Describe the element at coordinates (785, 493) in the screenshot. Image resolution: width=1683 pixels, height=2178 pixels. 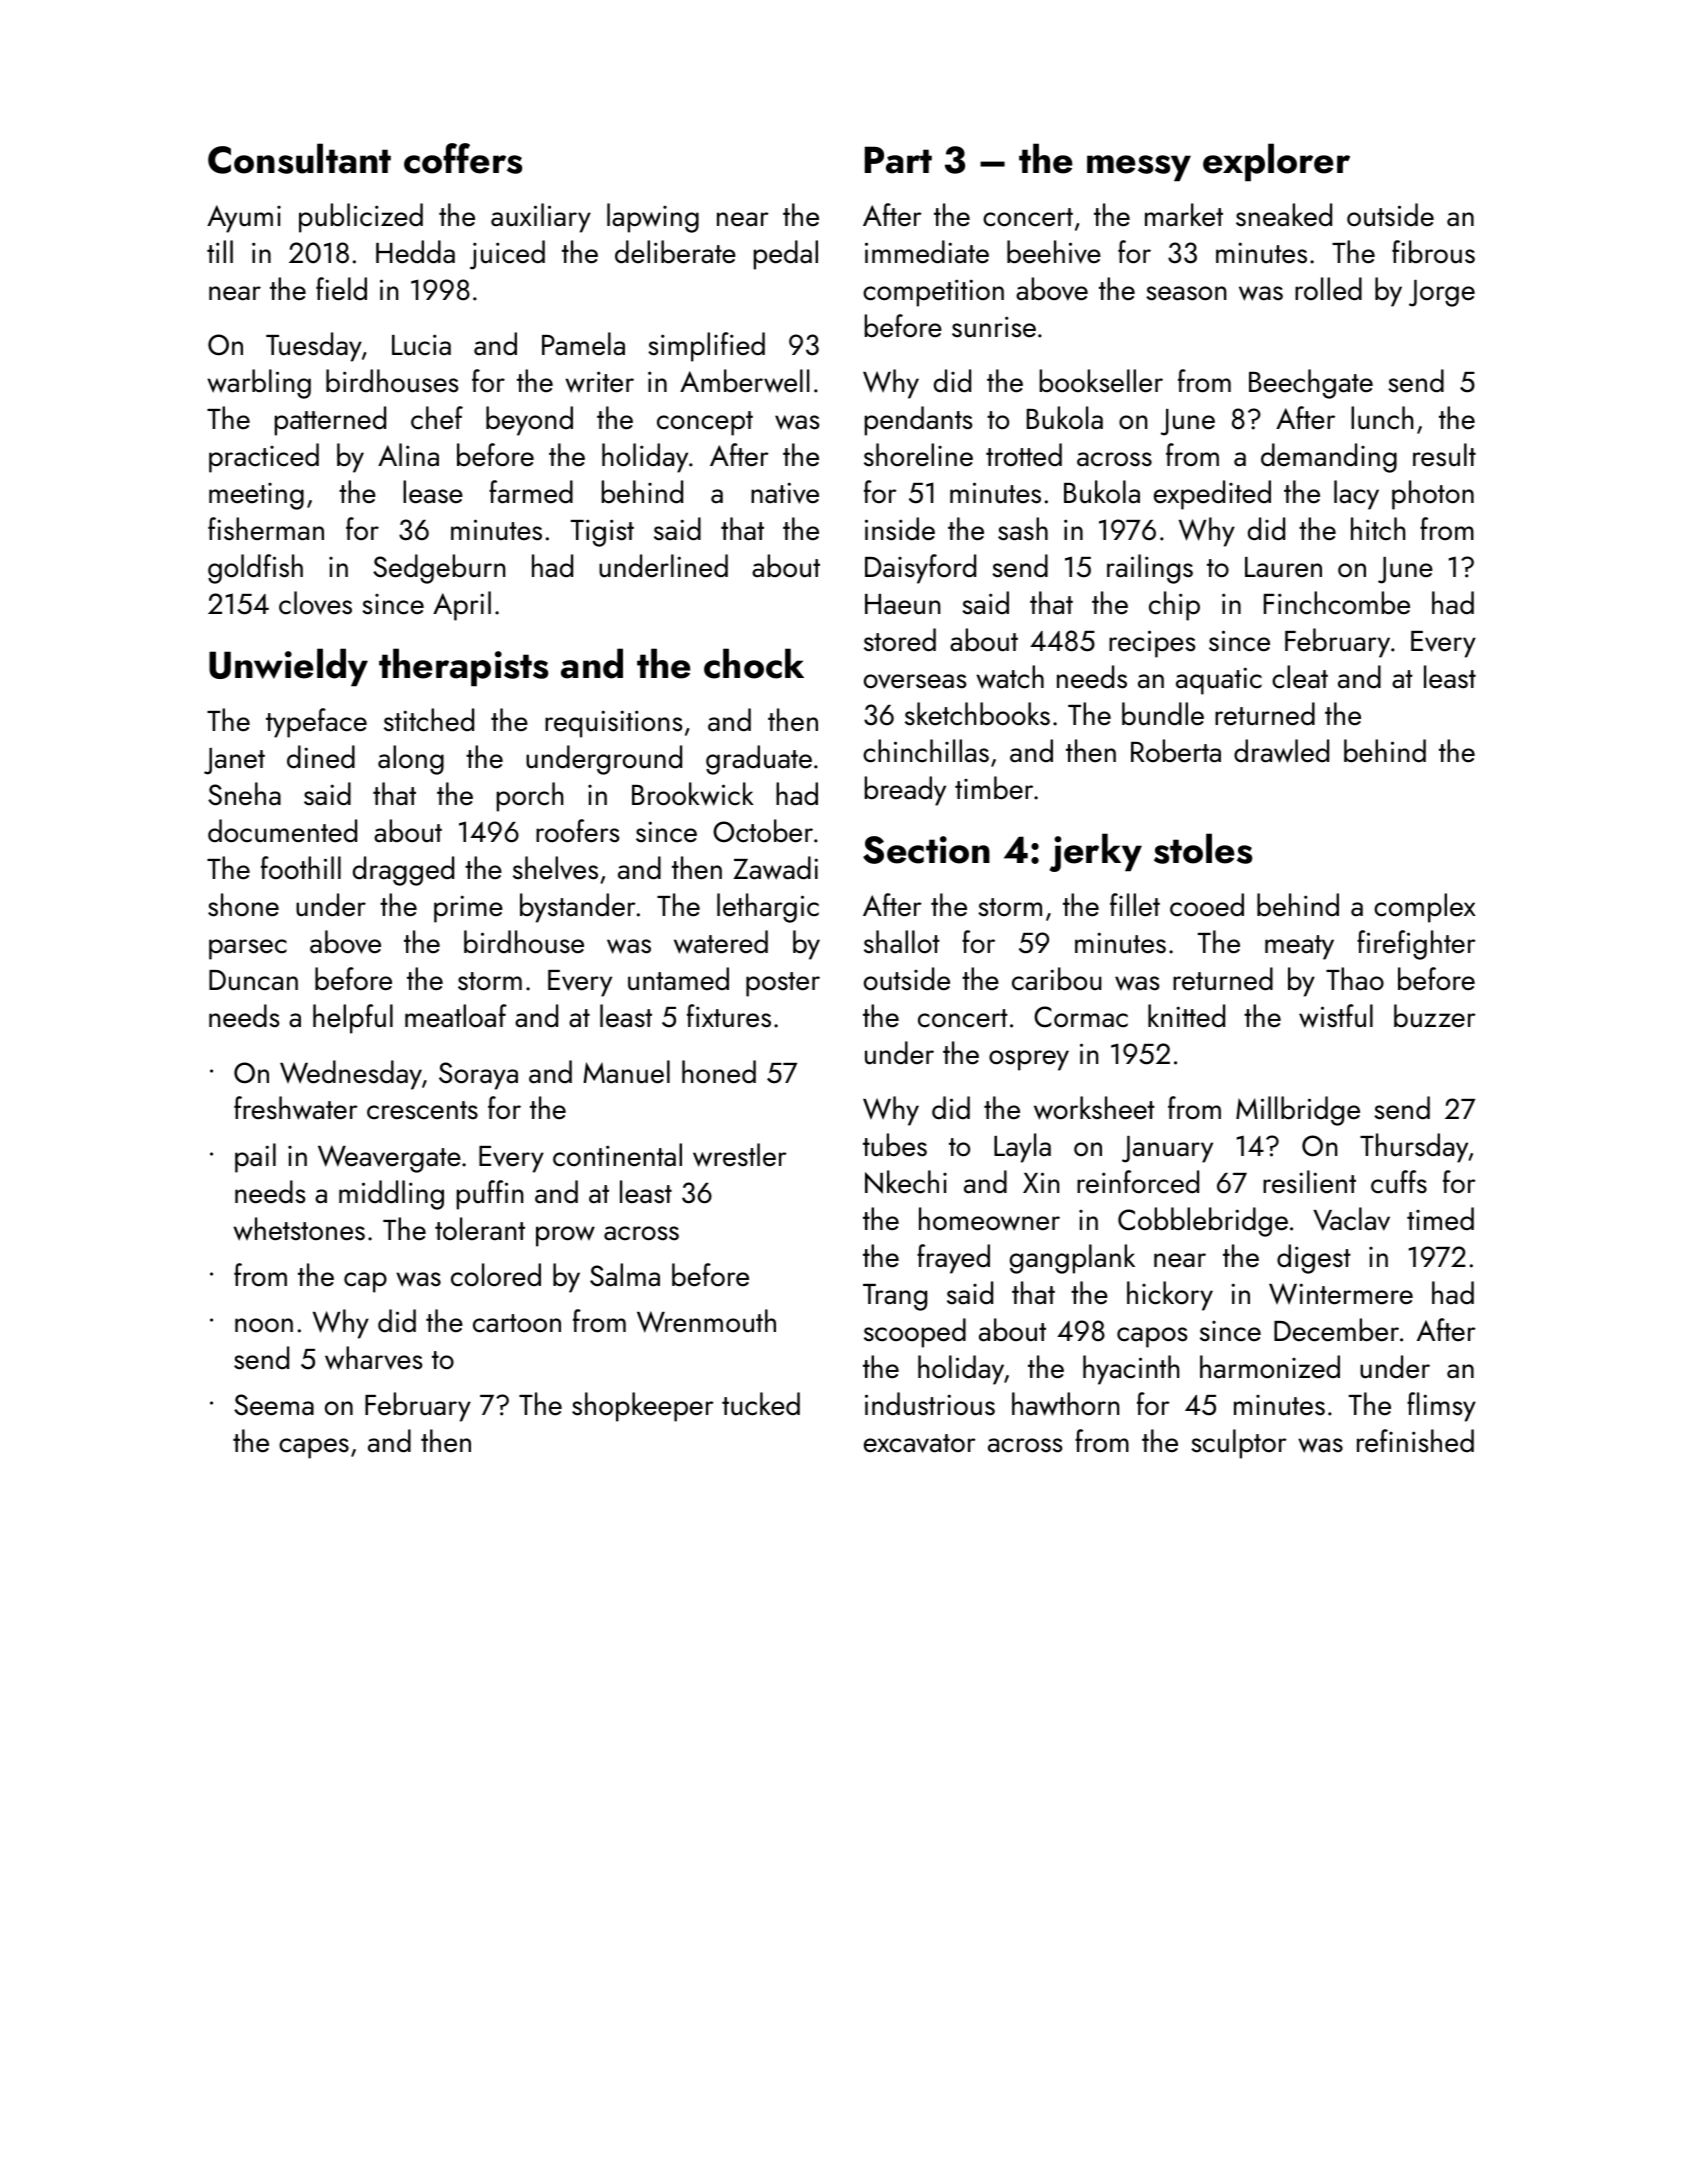
I see `native` at that location.
